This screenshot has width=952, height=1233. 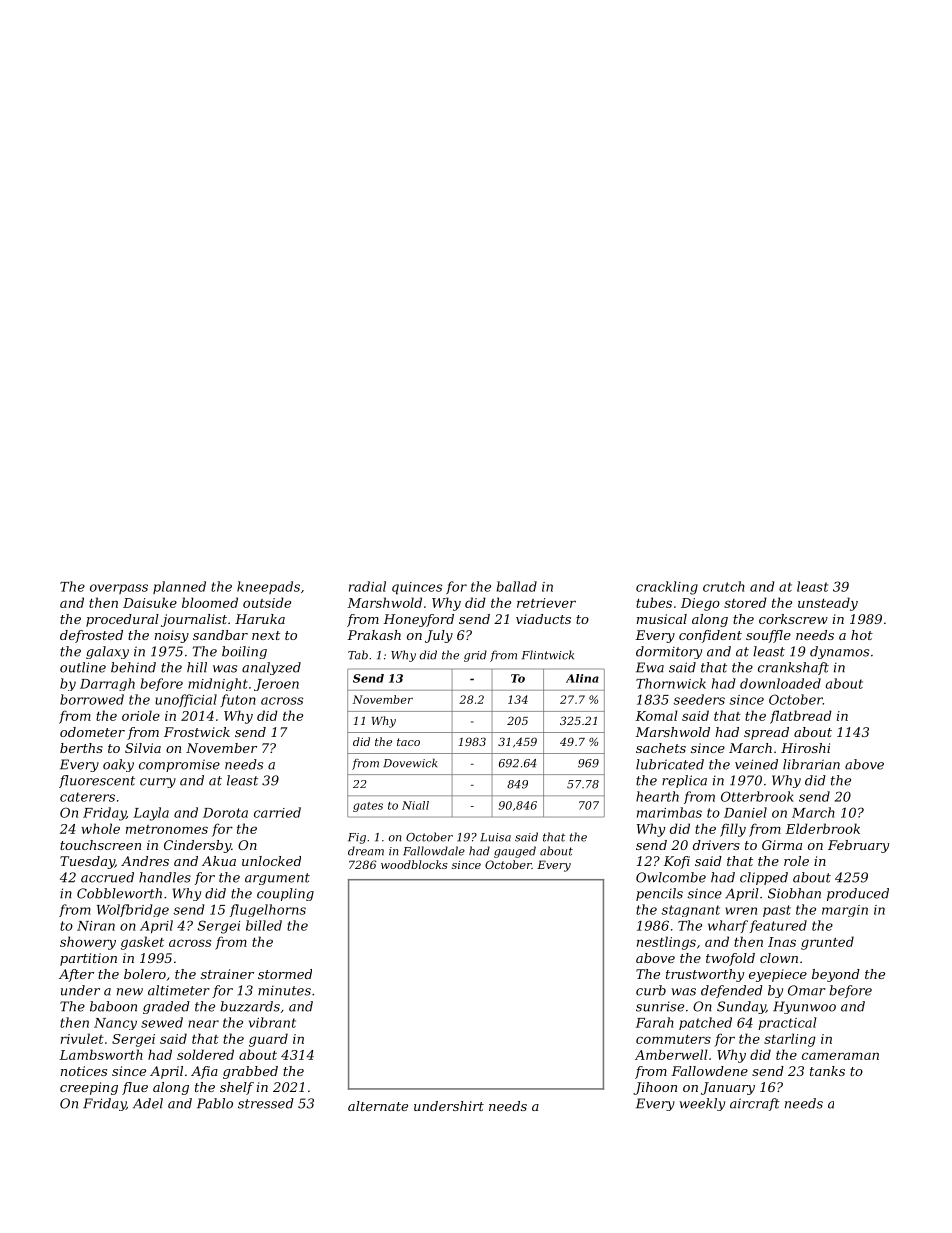 What do you see at coordinates (367, 586) in the screenshot?
I see `radial` at bounding box center [367, 586].
